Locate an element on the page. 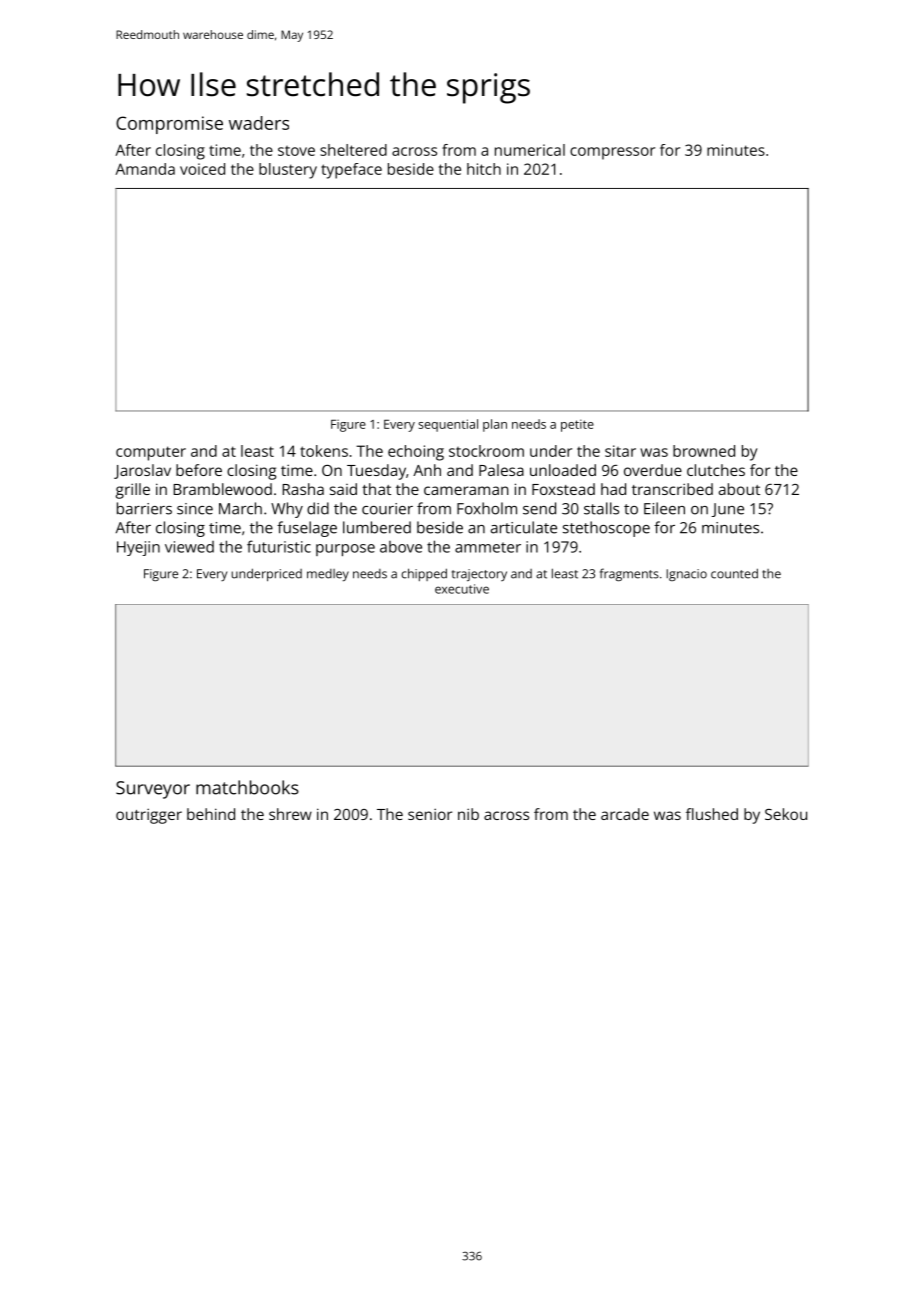 The image size is (924, 1308). typeface is located at coordinates (351, 171).
